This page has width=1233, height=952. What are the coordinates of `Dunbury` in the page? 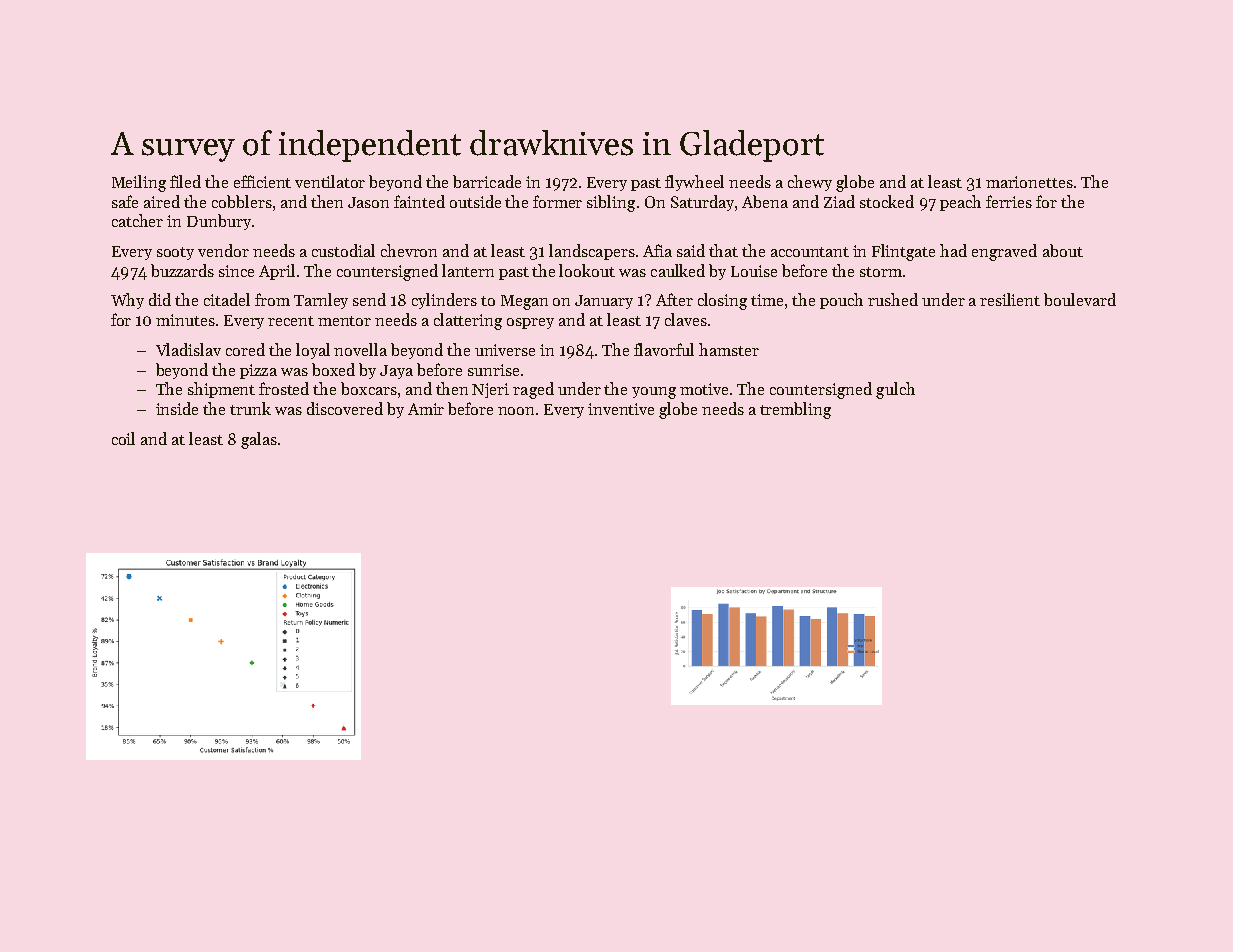 It's located at (219, 222).
